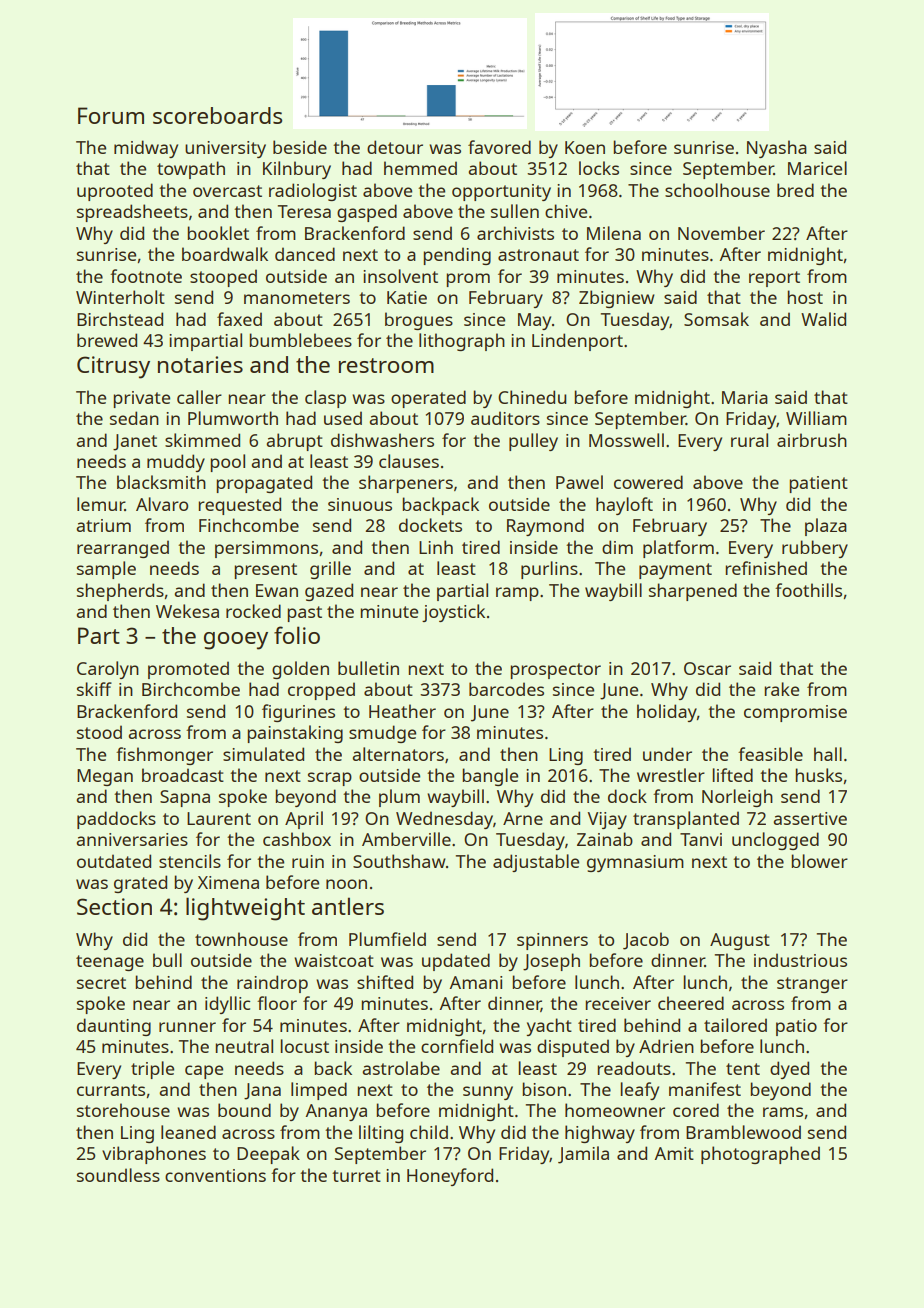 The height and width of the page is (1308, 924). I want to click on shifted, so click(385, 982).
